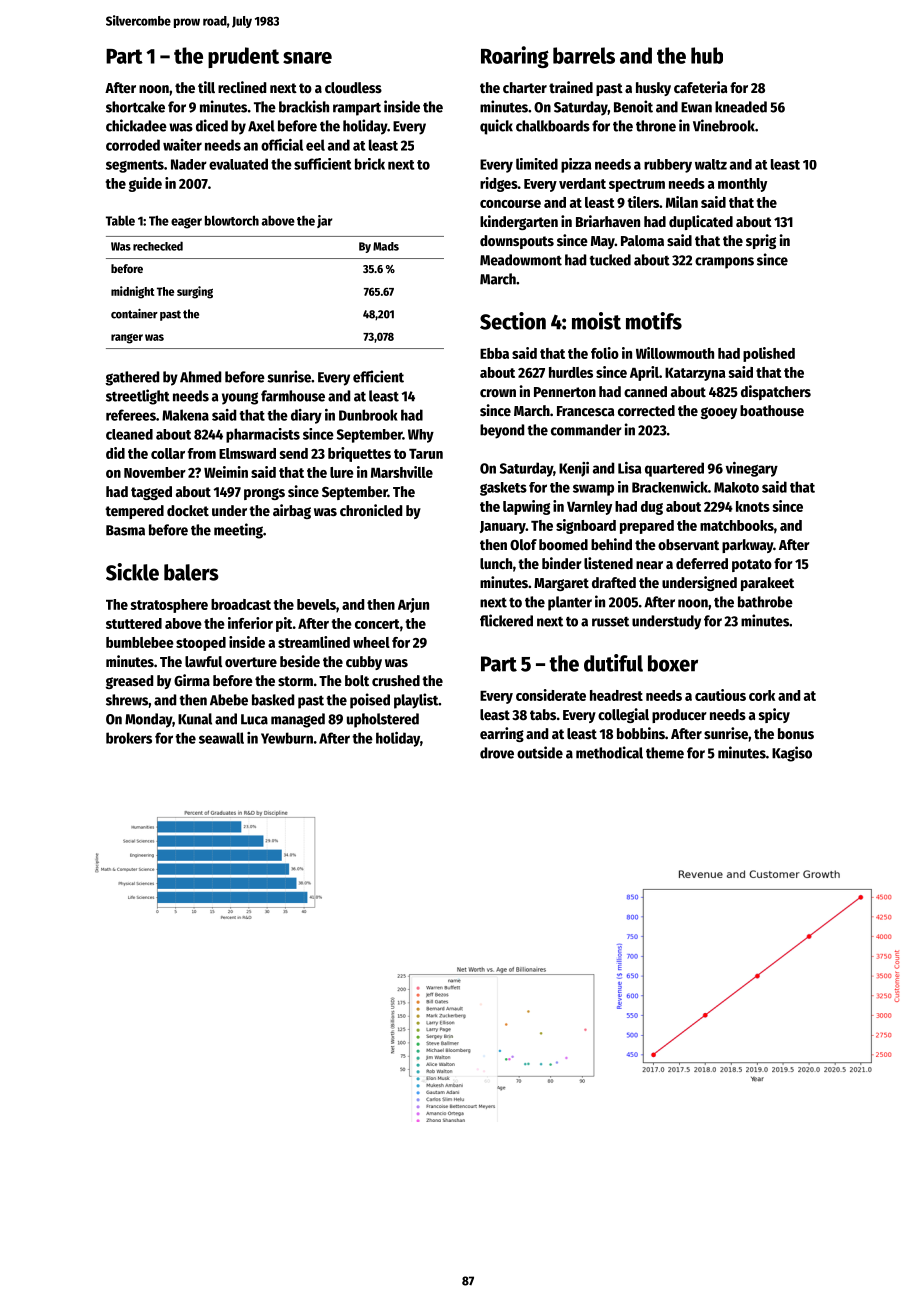 The width and height of the screenshot is (924, 1308). I want to click on Why, so click(421, 436).
